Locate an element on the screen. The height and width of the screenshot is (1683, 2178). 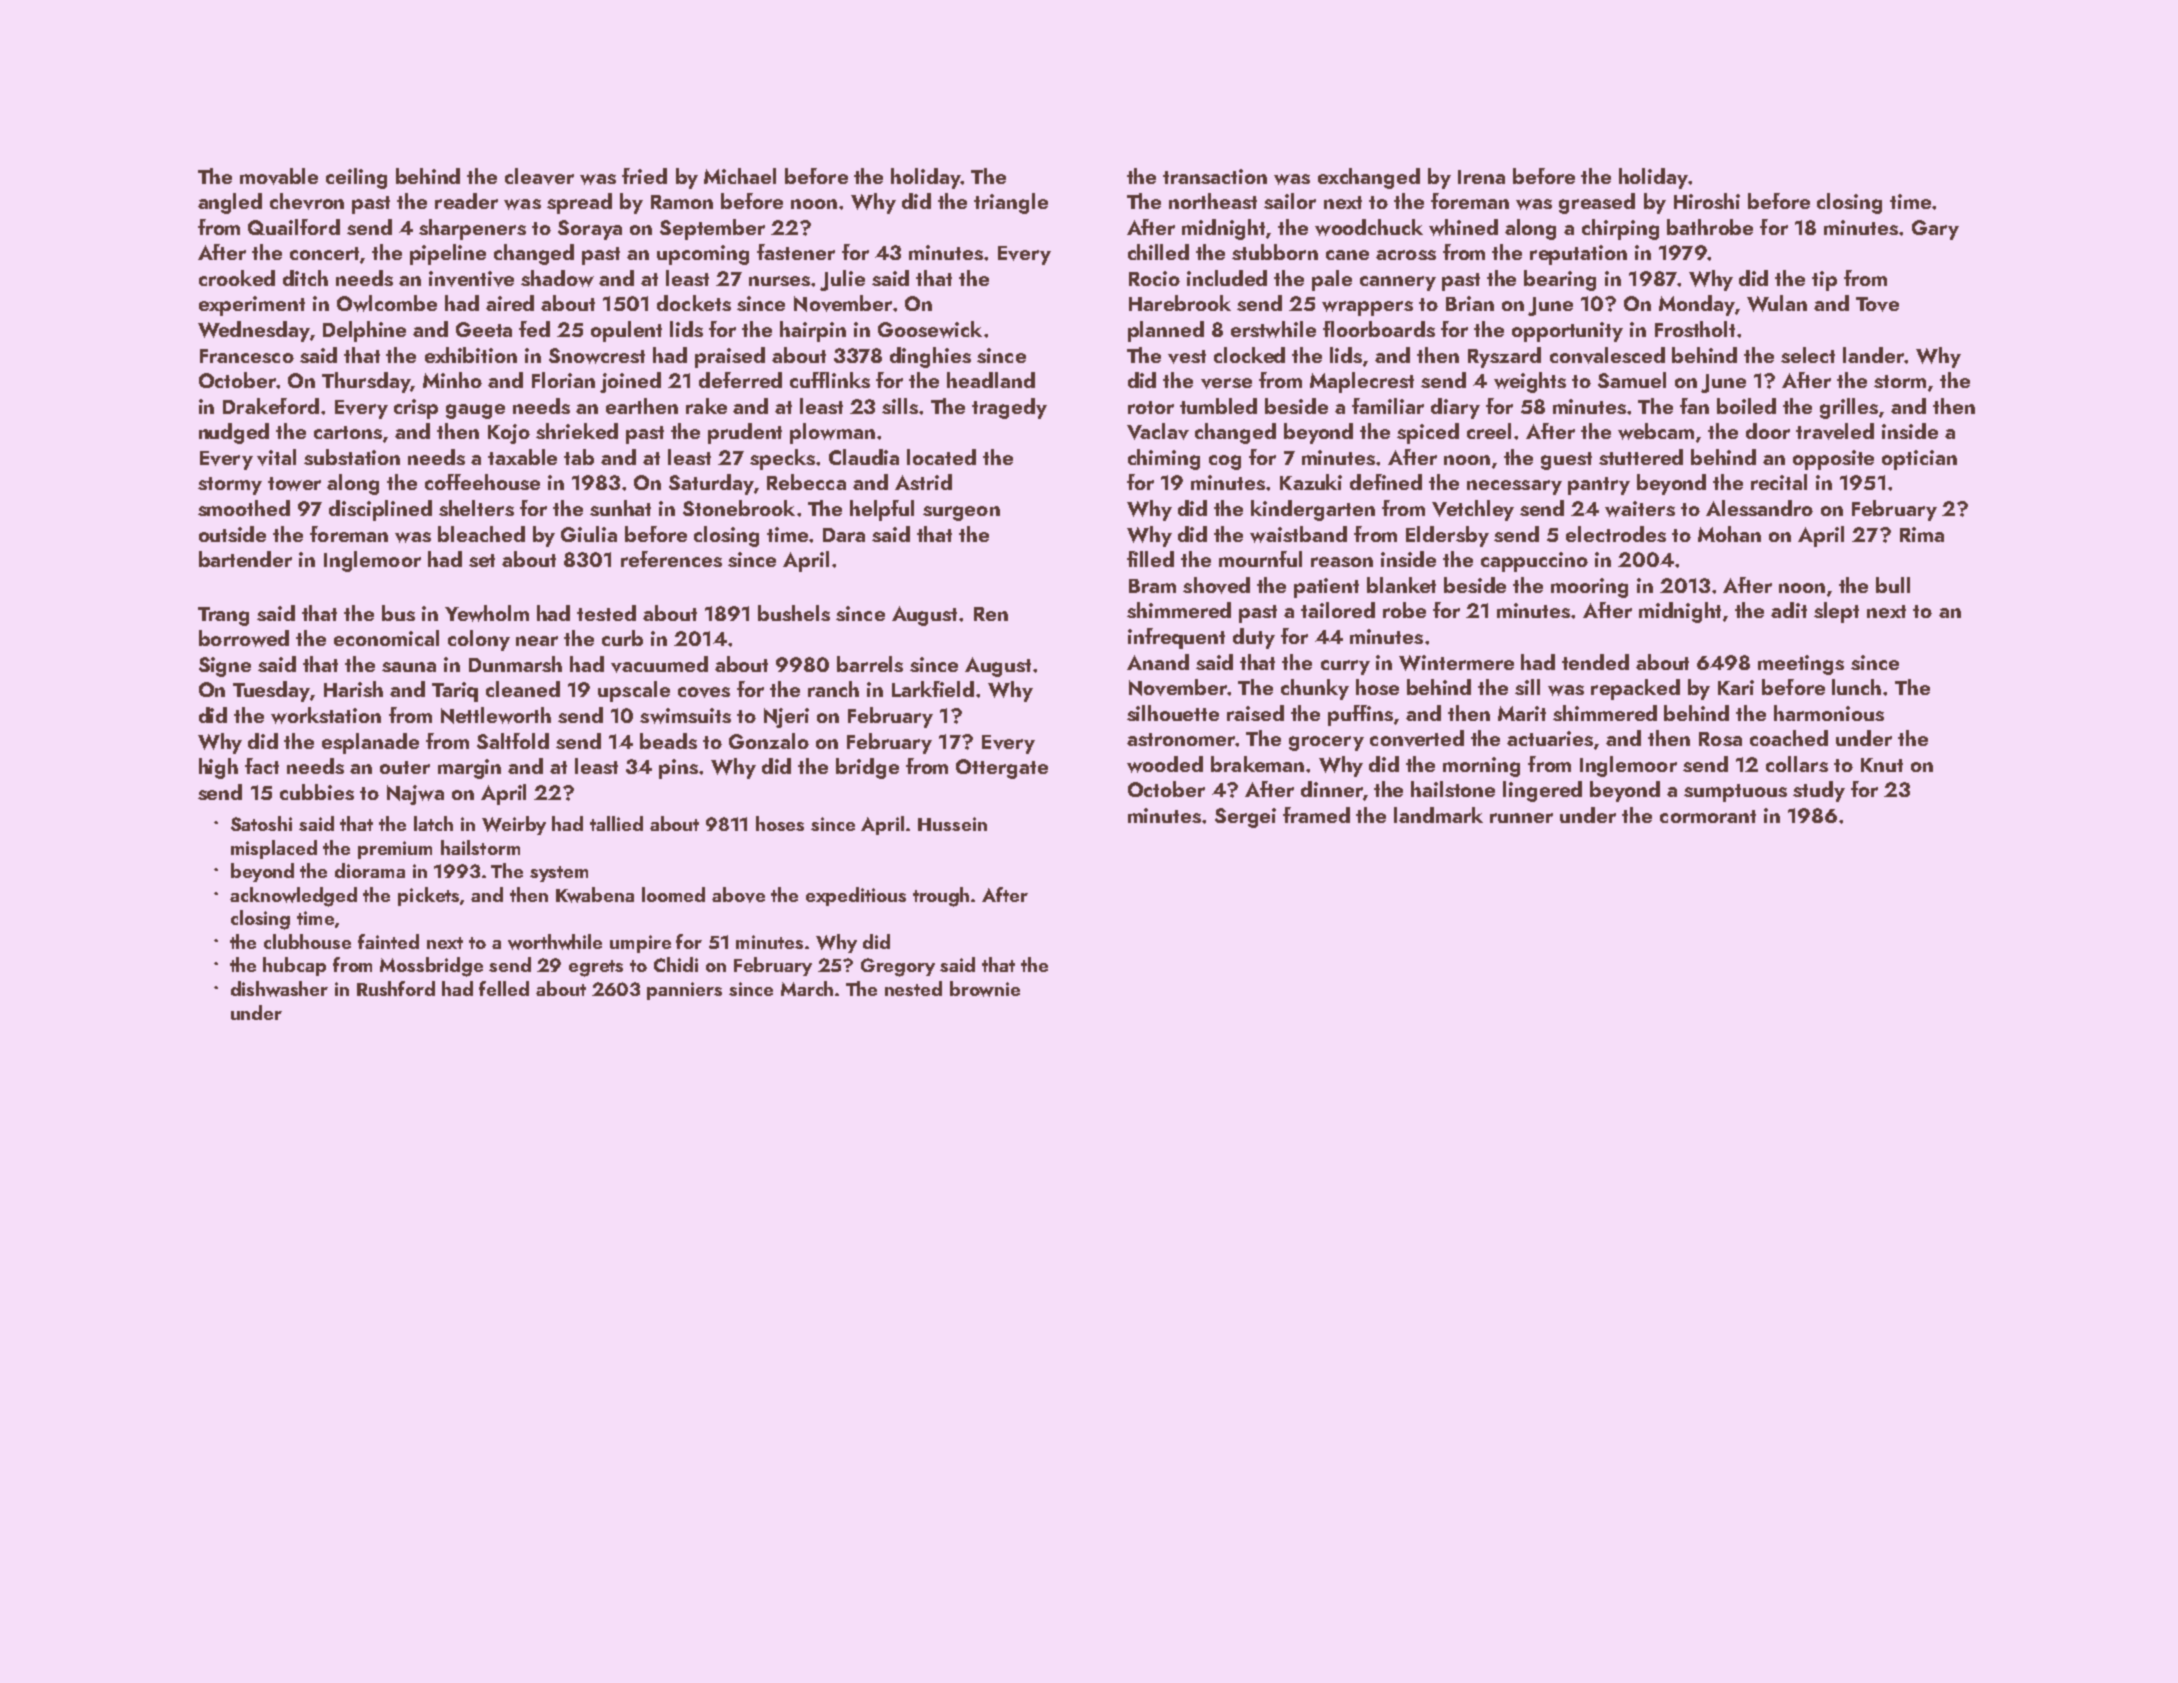
cleaver is located at coordinates (539, 176).
